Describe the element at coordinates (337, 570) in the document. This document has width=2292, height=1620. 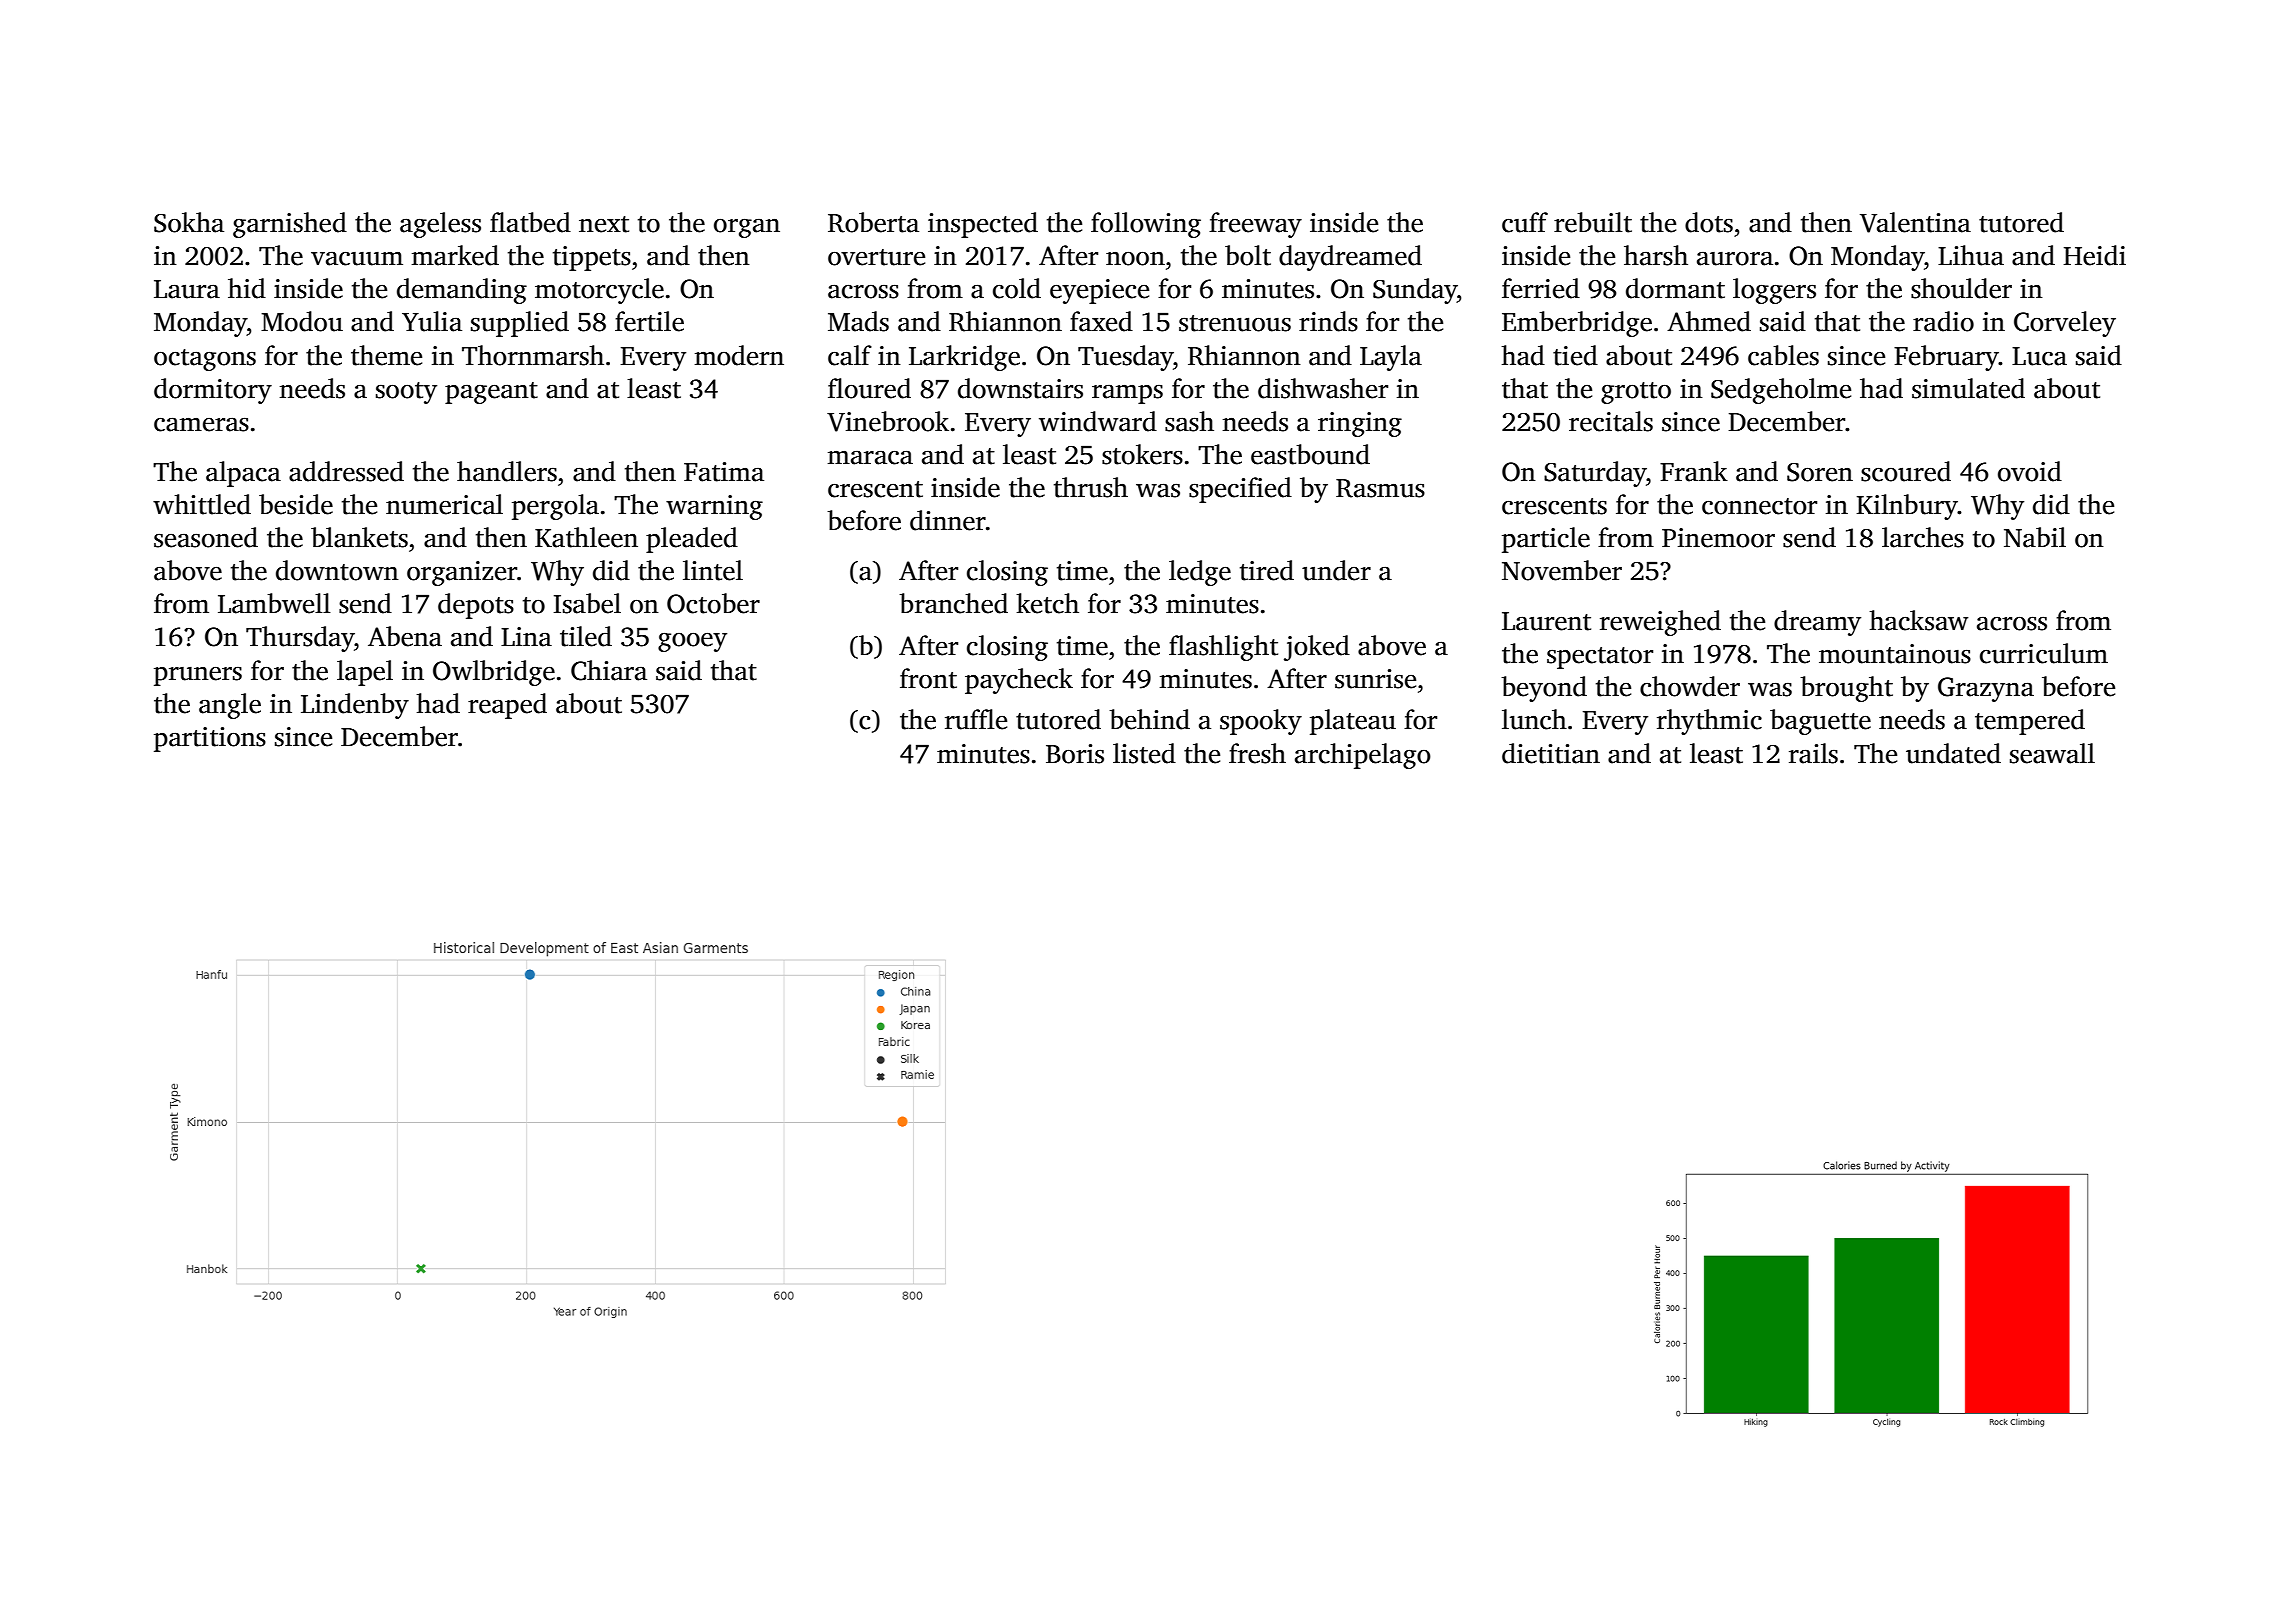
I see `downtown` at that location.
